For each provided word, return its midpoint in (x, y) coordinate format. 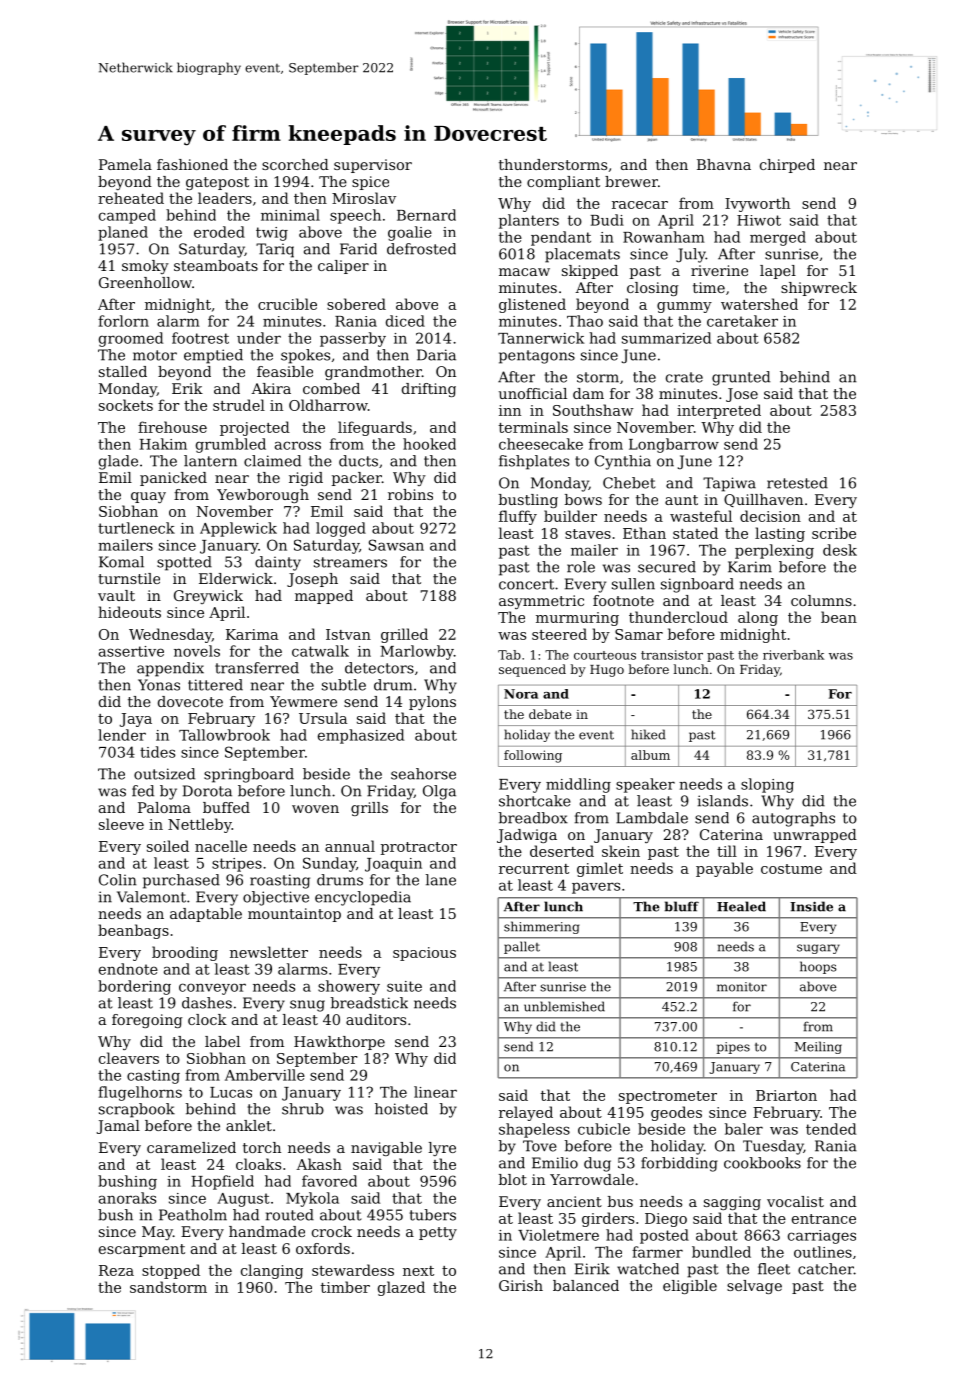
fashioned (192, 164)
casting (153, 1077)
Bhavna (724, 164)
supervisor (373, 166)
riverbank (793, 655)
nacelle (221, 846)
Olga (439, 792)
